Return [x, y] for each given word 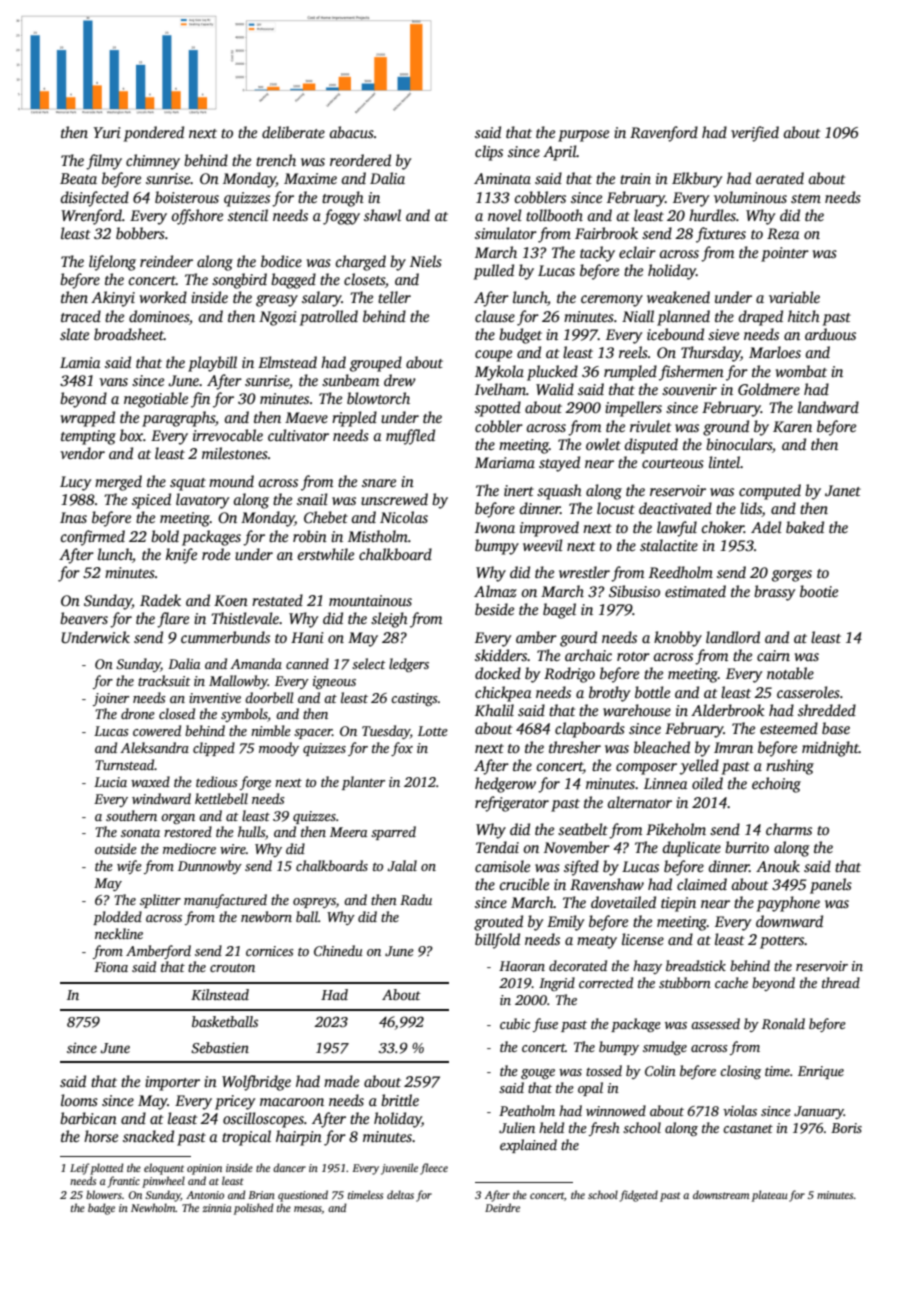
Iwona [495, 527]
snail [312, 499]
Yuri [107, 132]
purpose [583, 136]
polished [254, 1209]
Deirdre [502, 1207]
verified [755, 134]
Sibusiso [634, 591]
